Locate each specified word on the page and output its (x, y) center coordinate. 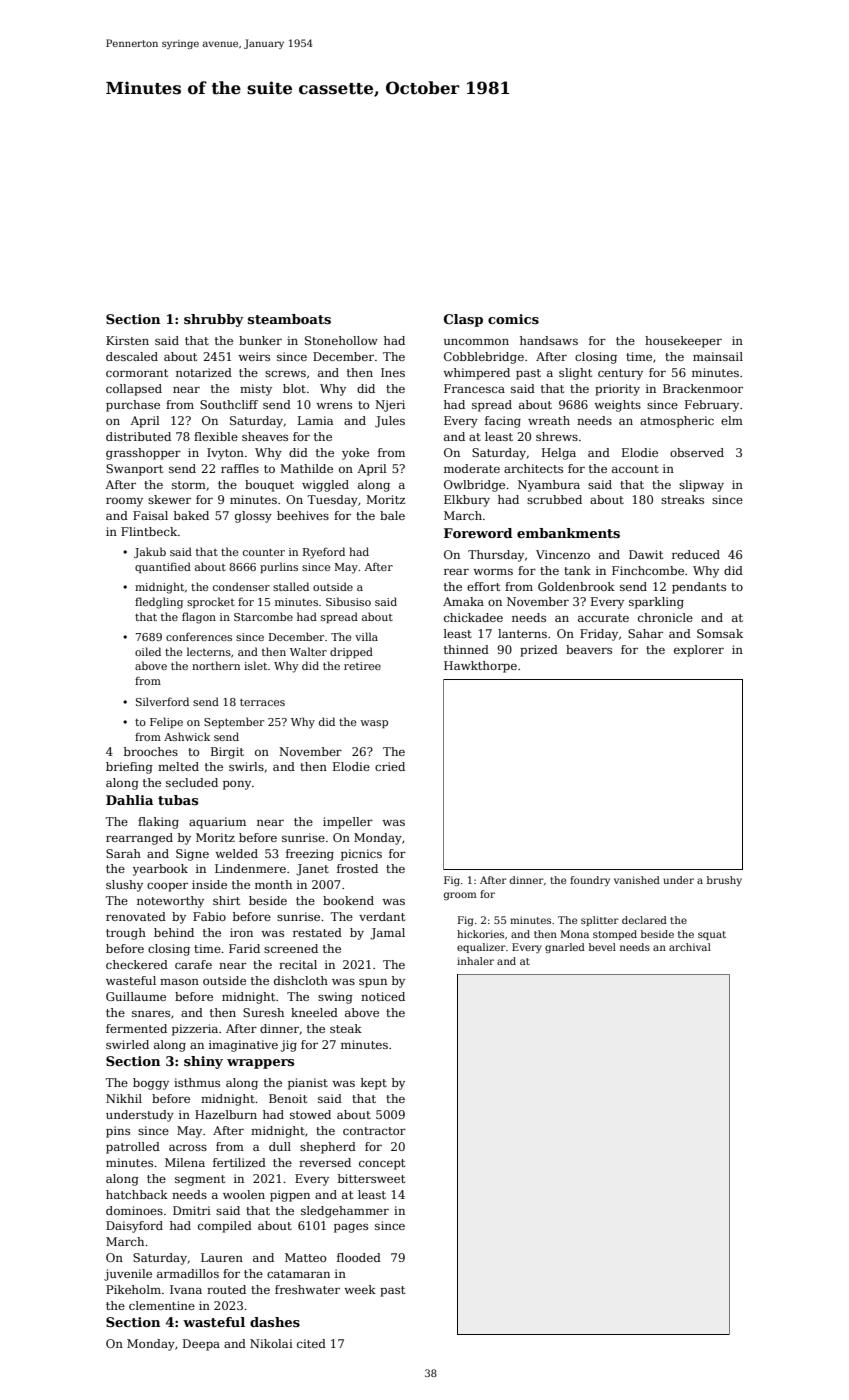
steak (346, 1028)
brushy (724, 881)
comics (513, 319)
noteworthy (170, 902)
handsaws (549, 340)
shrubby (213, 320)
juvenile (128, 1275)
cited (311, 1343)
